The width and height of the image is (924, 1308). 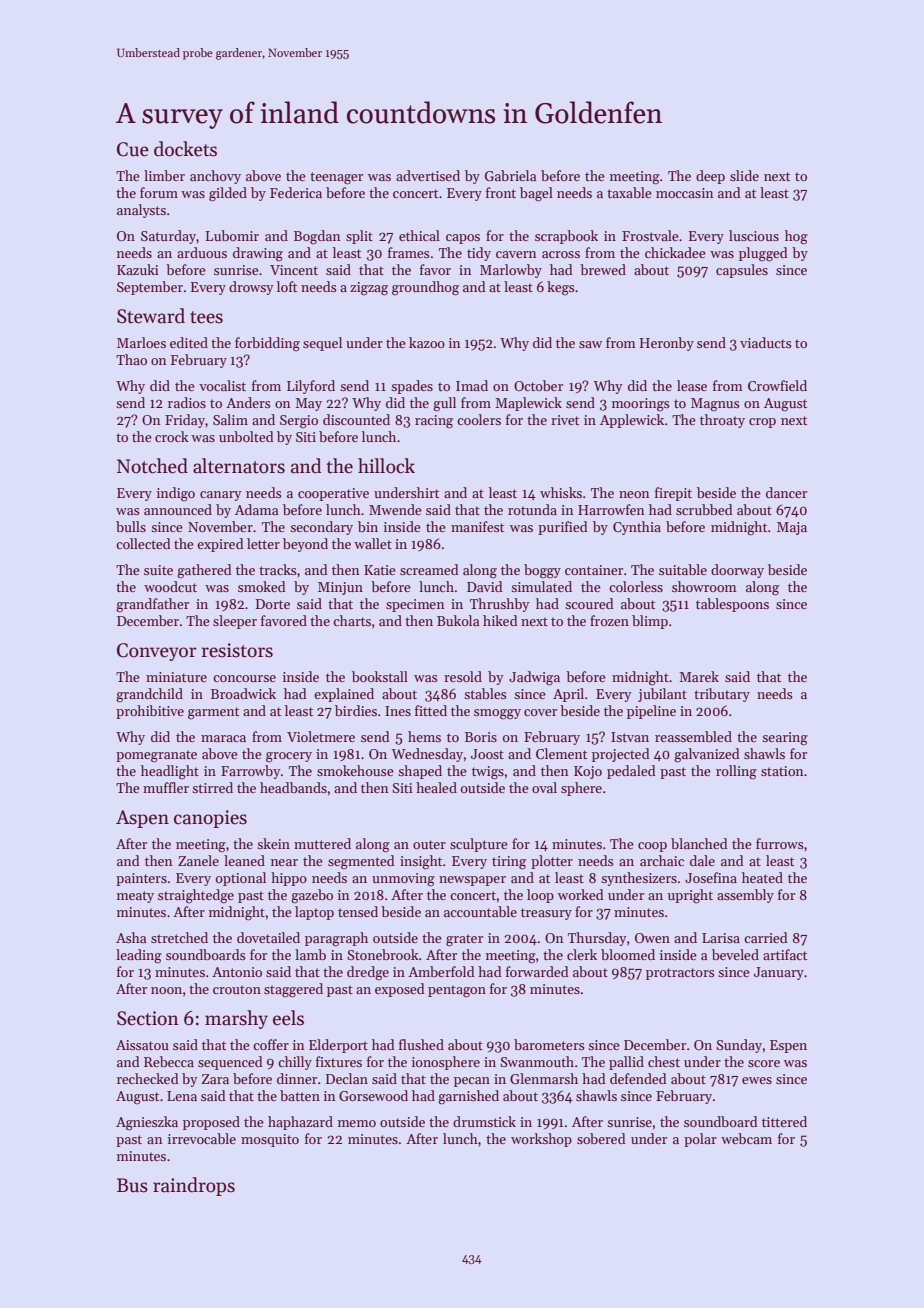 I want to click on firepit, so click(x=673, y=494).
